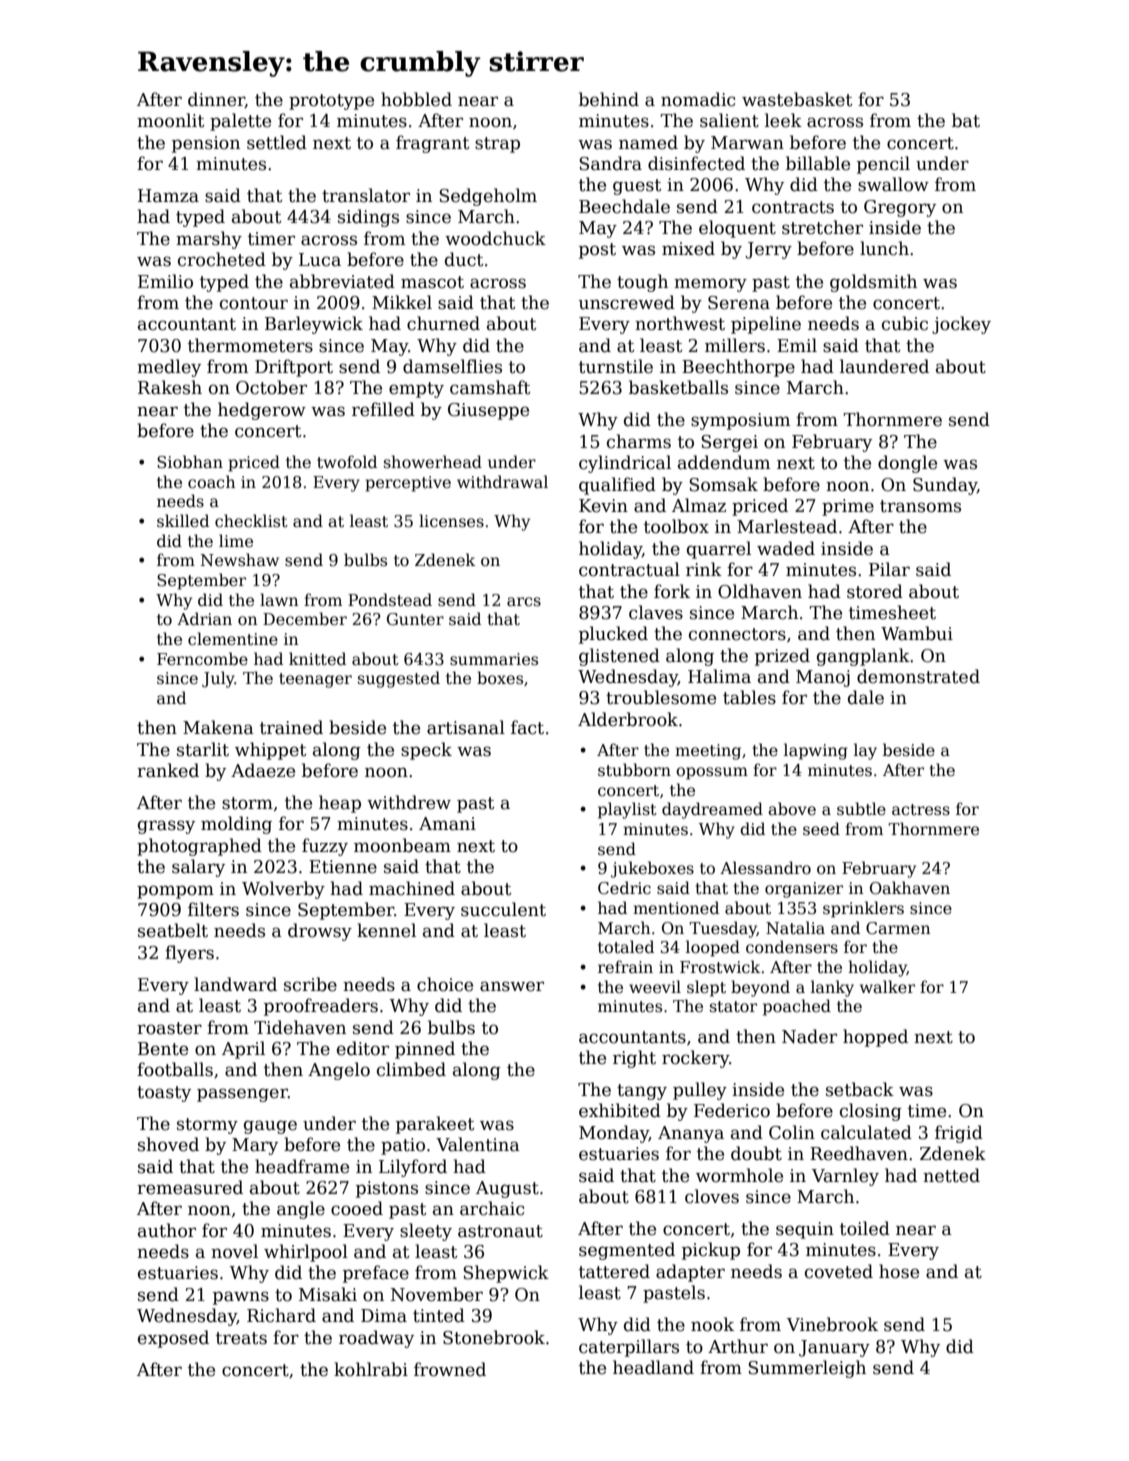 The width and height of the page is (1129, 1461). I want to click on sequin, so click(805, 1230).
